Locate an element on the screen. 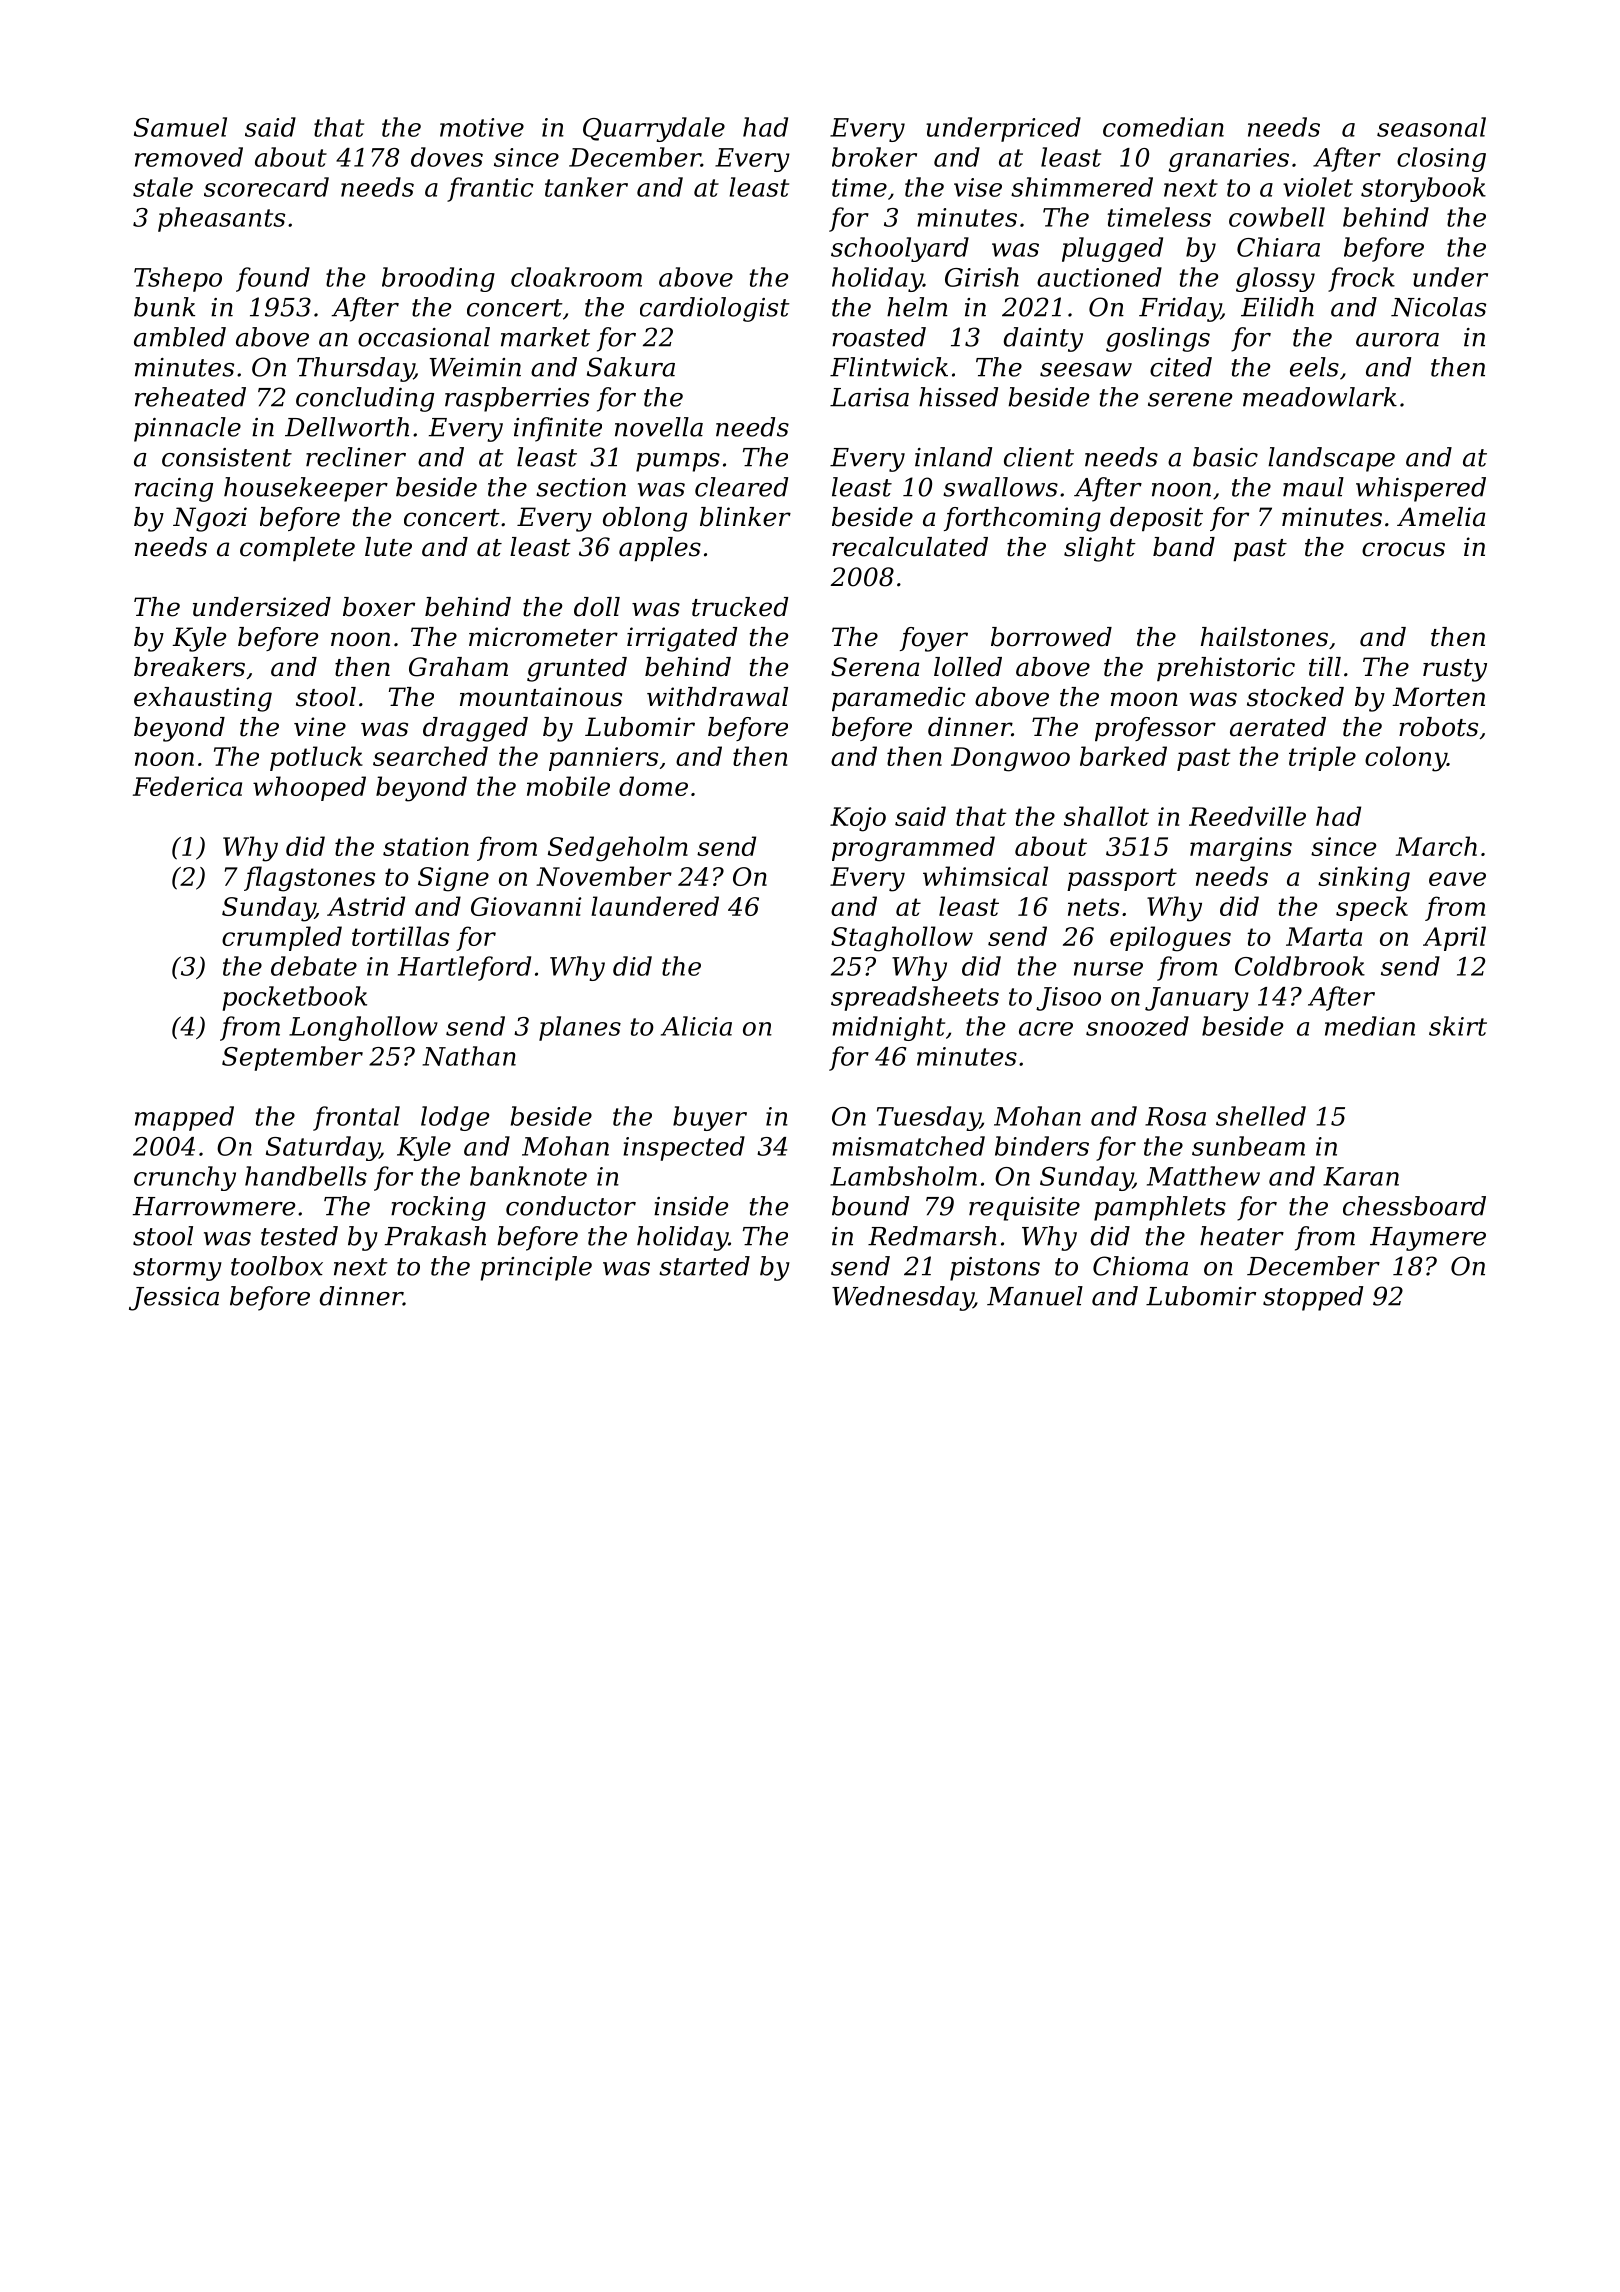 The image size is (1620, 2292). broker is located at coordinates (874, 157).
